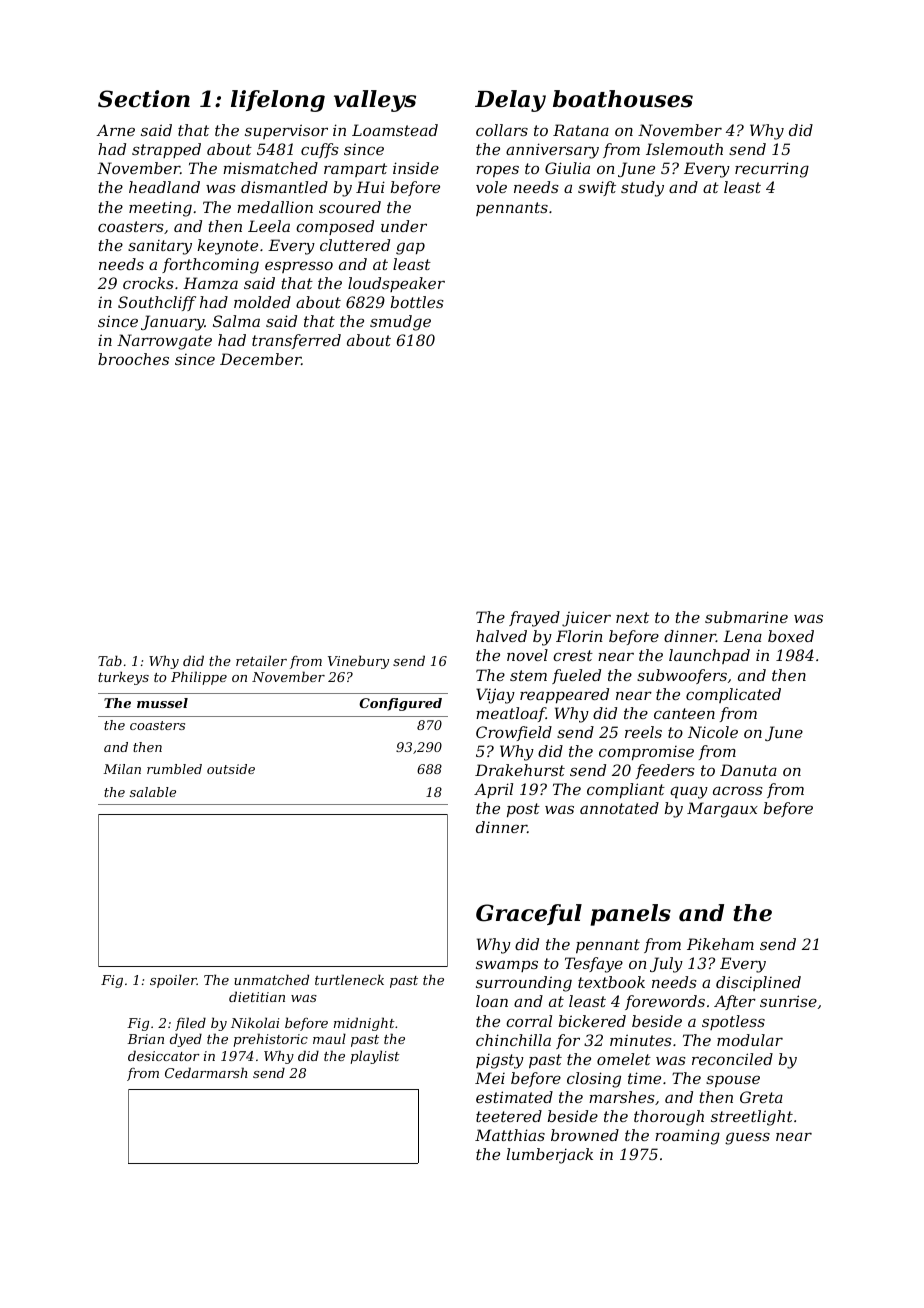 Image resolution: width=924 pixels, height=1308 pixels. I want to click on gap, so click(410, 248).
